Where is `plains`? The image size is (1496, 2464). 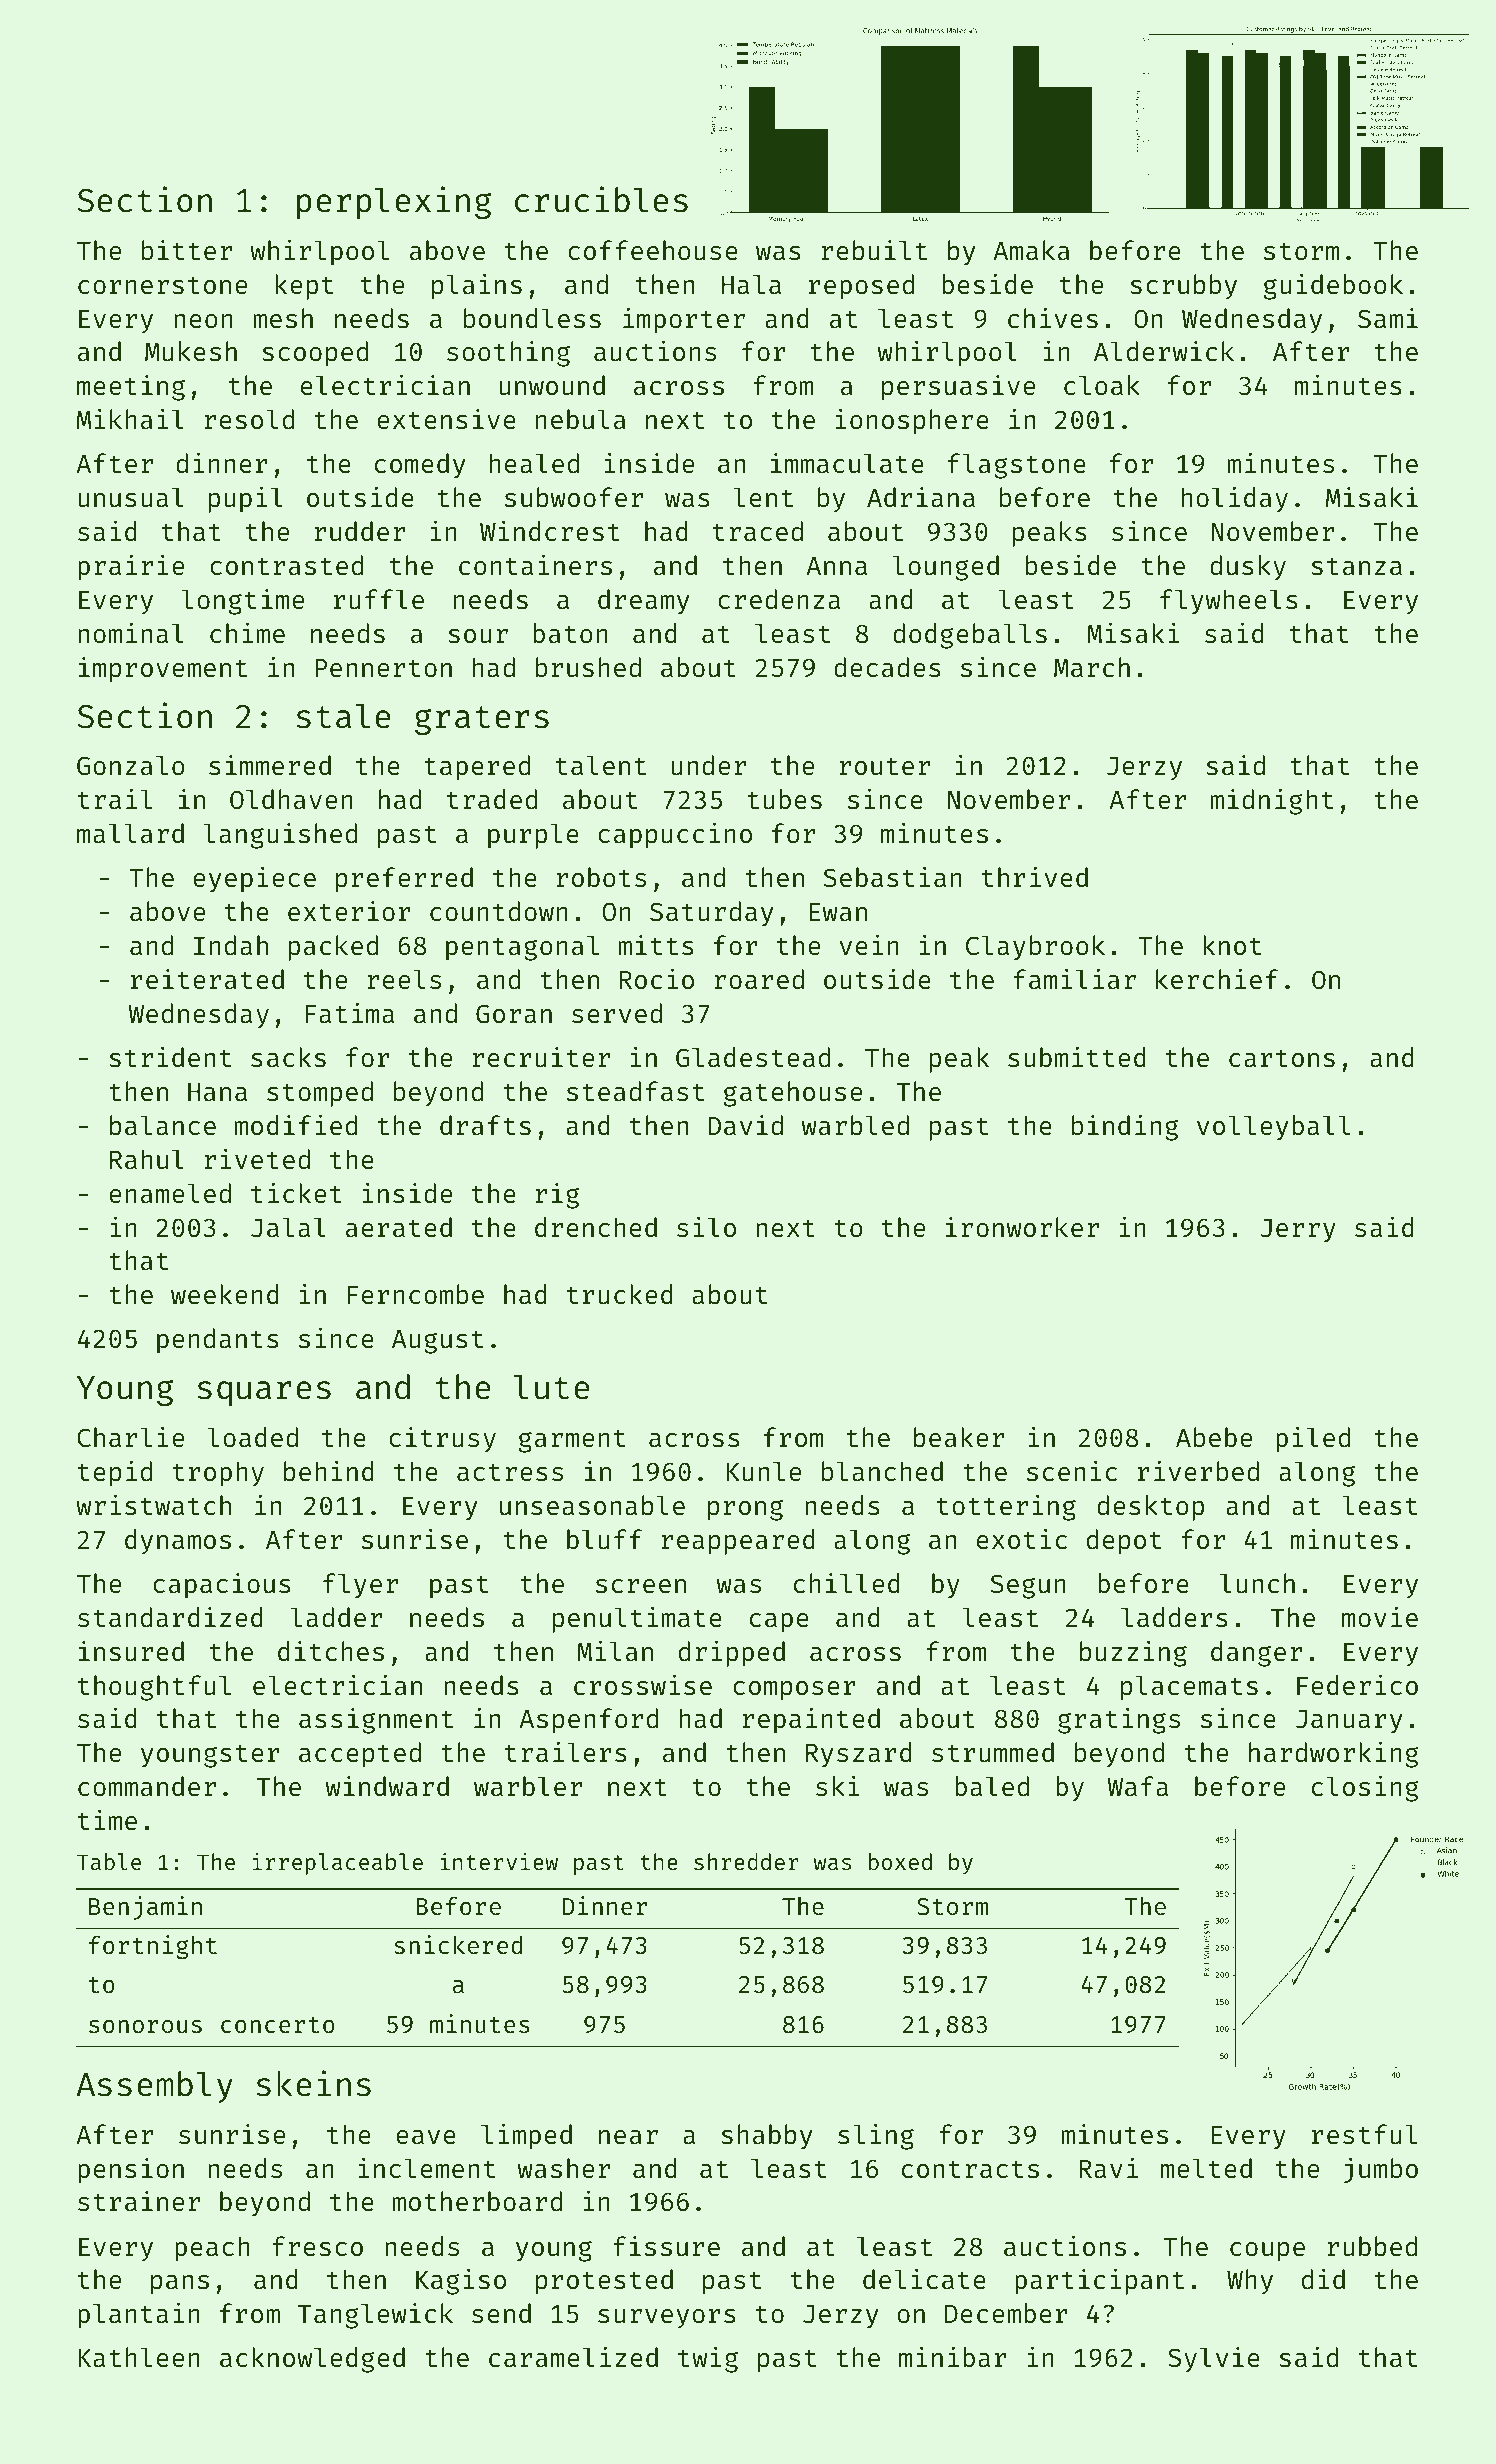
plains is located at coordinates (477, 286).
